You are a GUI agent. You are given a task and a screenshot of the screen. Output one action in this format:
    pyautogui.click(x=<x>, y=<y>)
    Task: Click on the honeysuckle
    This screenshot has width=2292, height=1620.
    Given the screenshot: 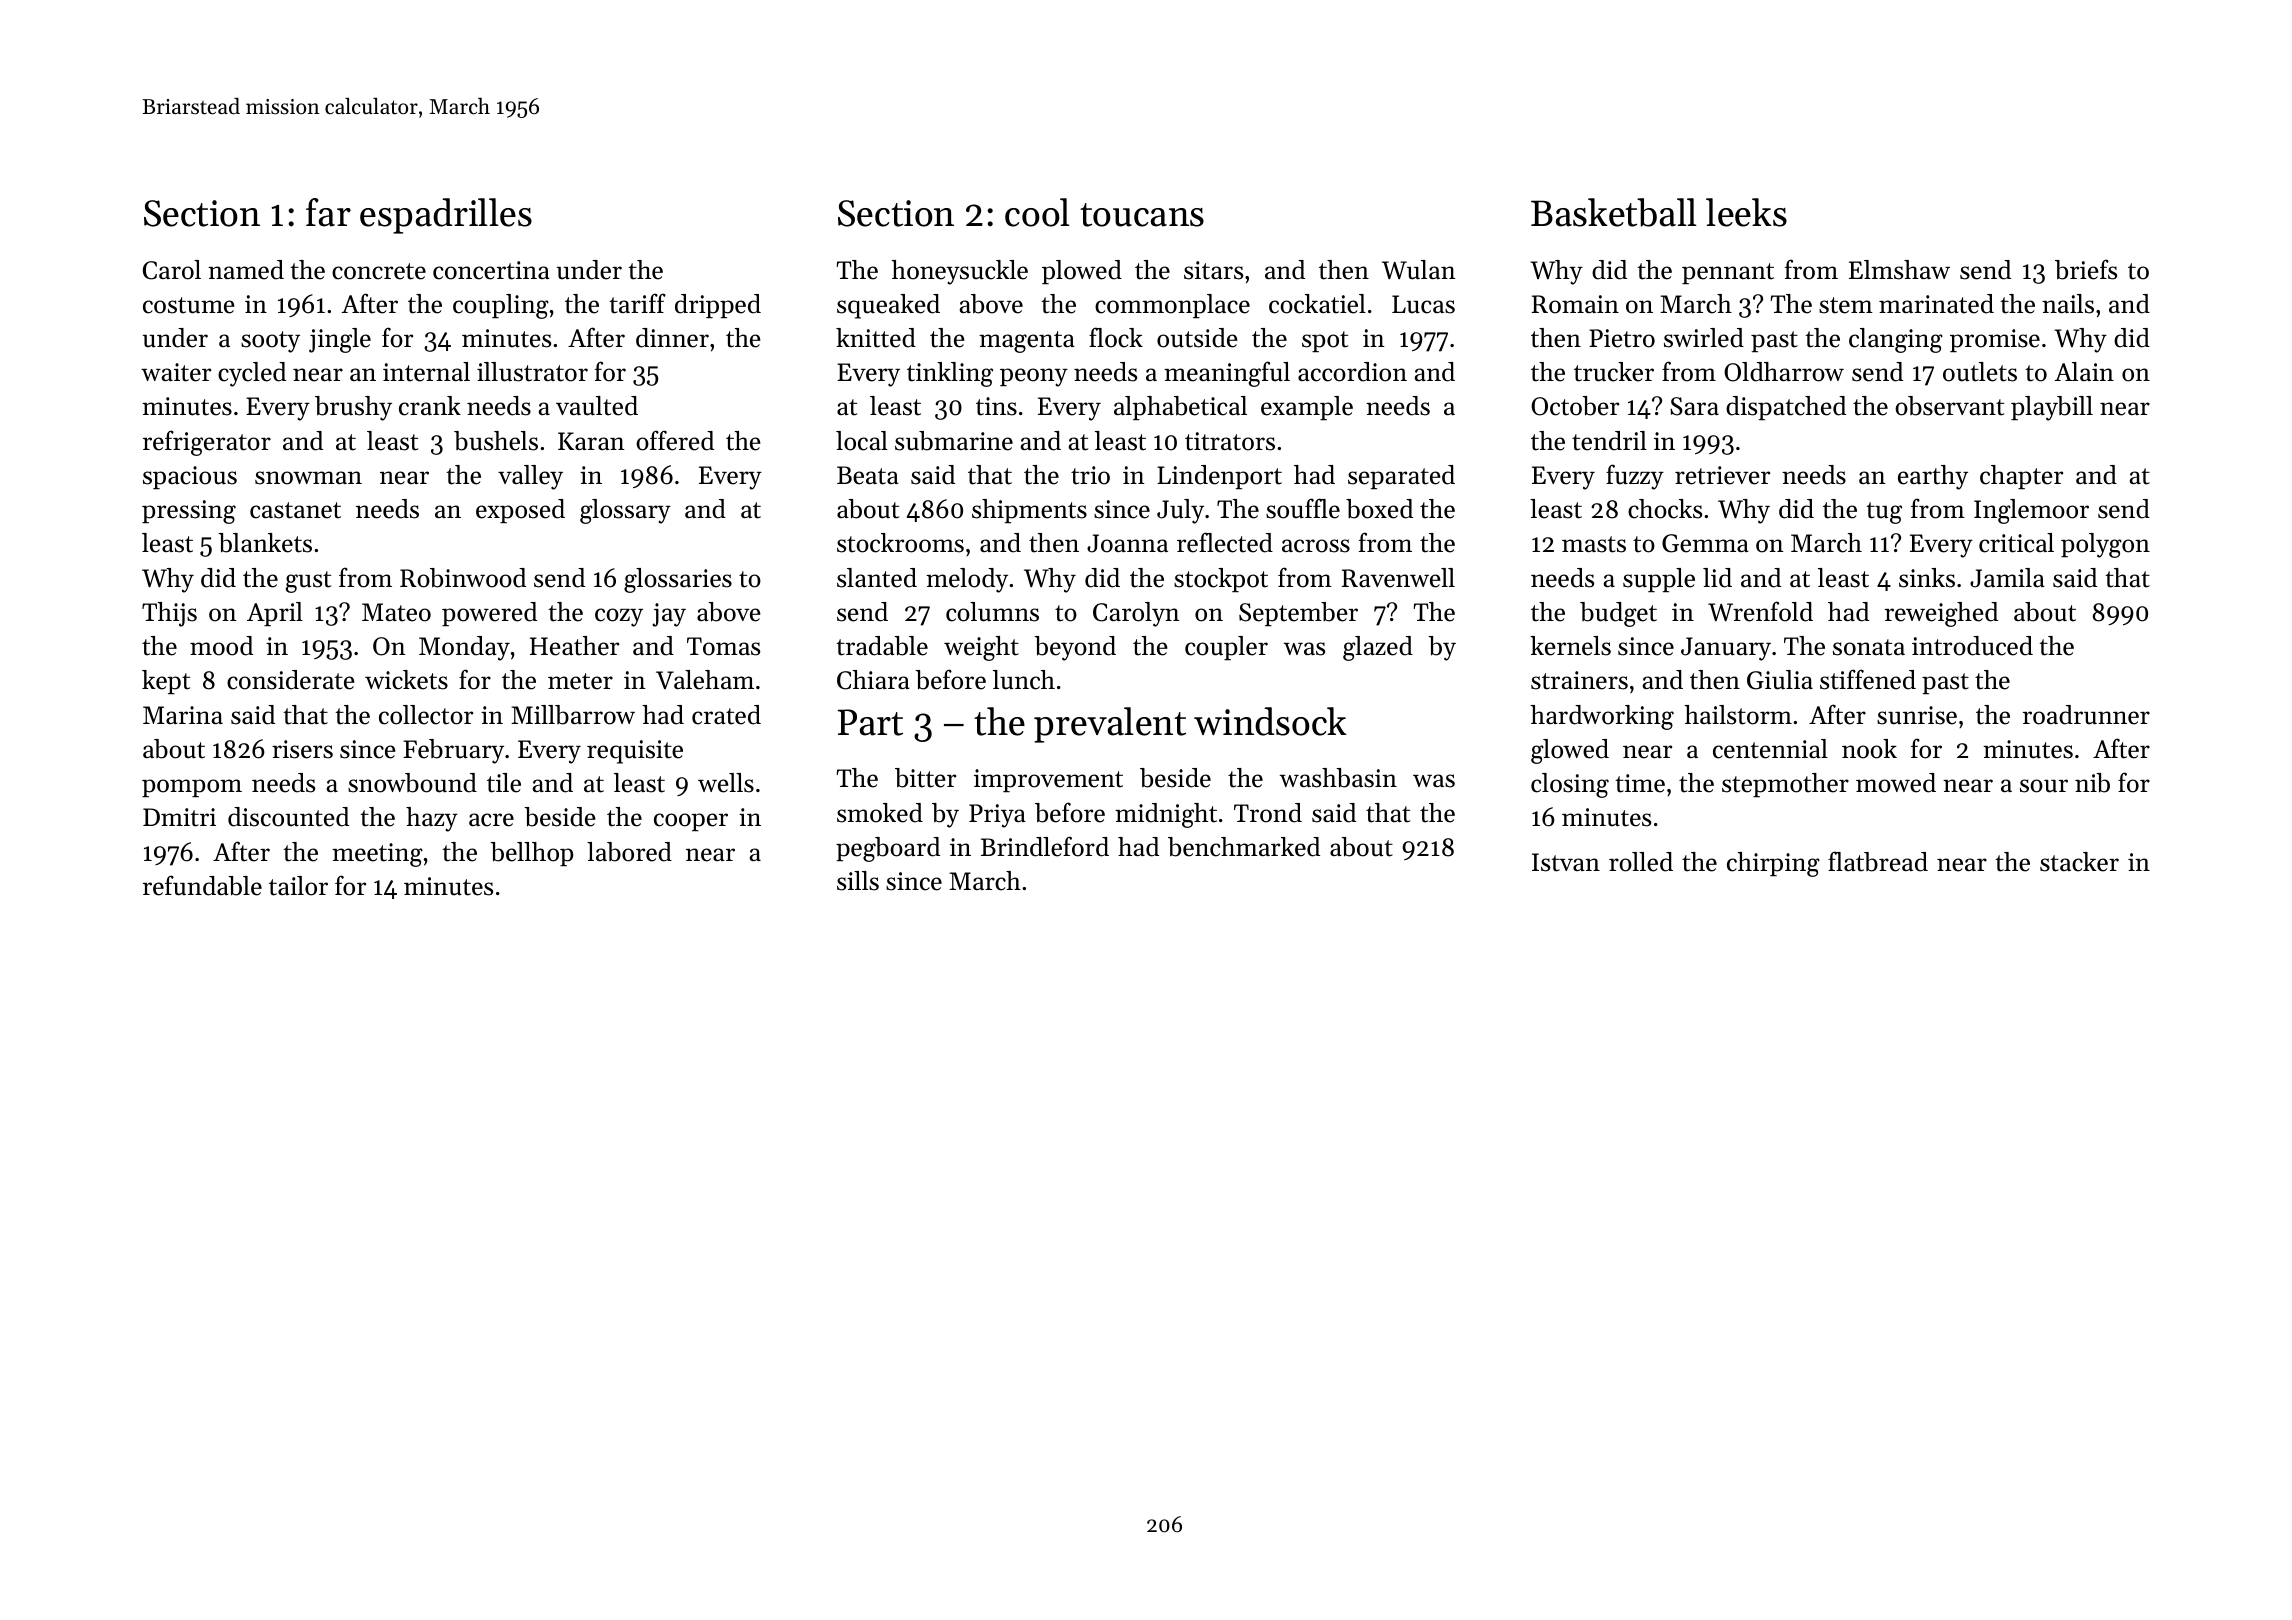 What is the action you would take?
    pyautogui.click(x=960, y=272)
